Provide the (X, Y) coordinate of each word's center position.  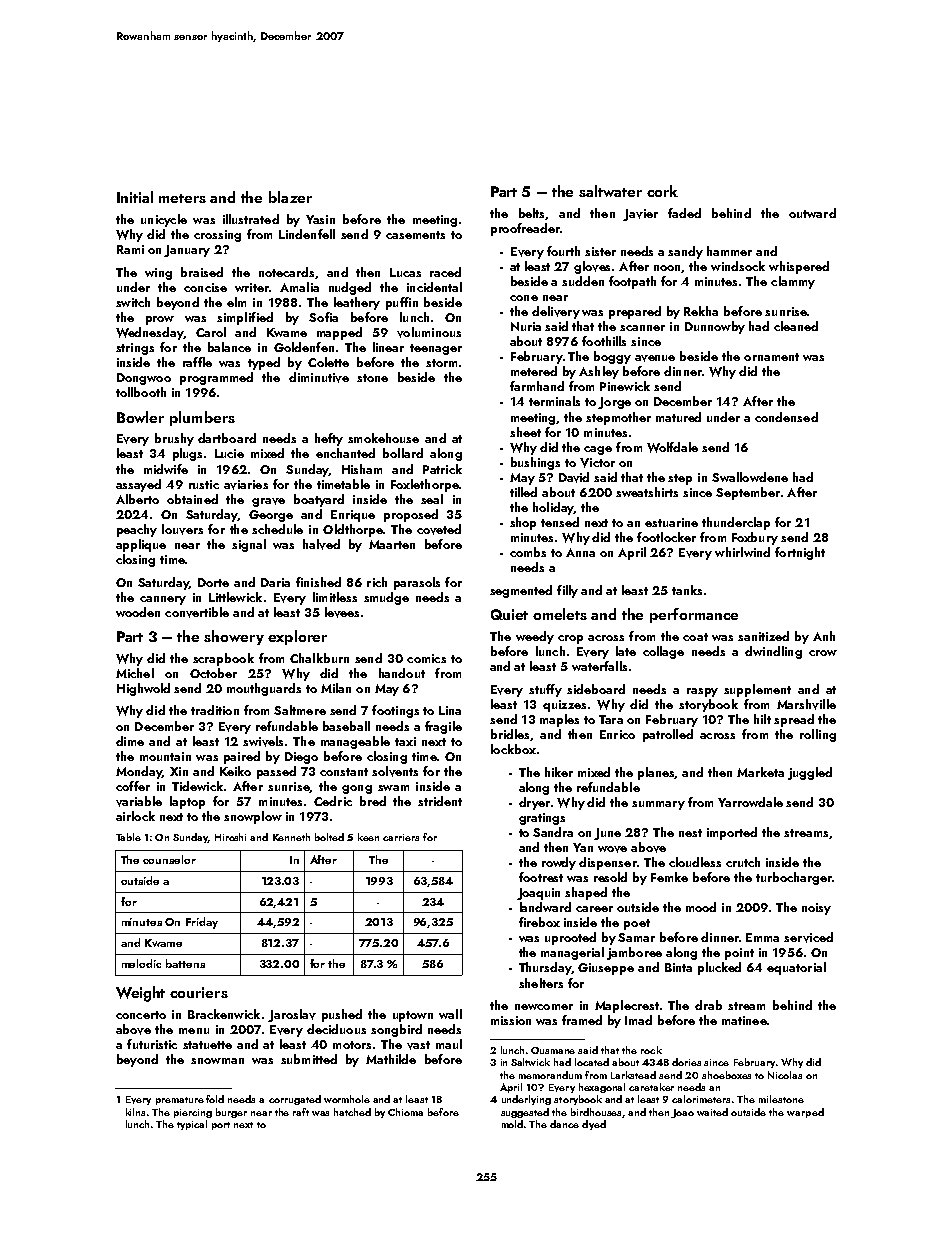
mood (701, 907)
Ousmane (553, 1050)
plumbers (202, 418)
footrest (541, 877)
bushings (535, 463)
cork (662, 191)
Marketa (760, 772)
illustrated (251, 219)
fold (215, 1099)
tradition (215, 710)
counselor (169, 859)
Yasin (320, 219)
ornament (771, 357)
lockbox (513, 749)
